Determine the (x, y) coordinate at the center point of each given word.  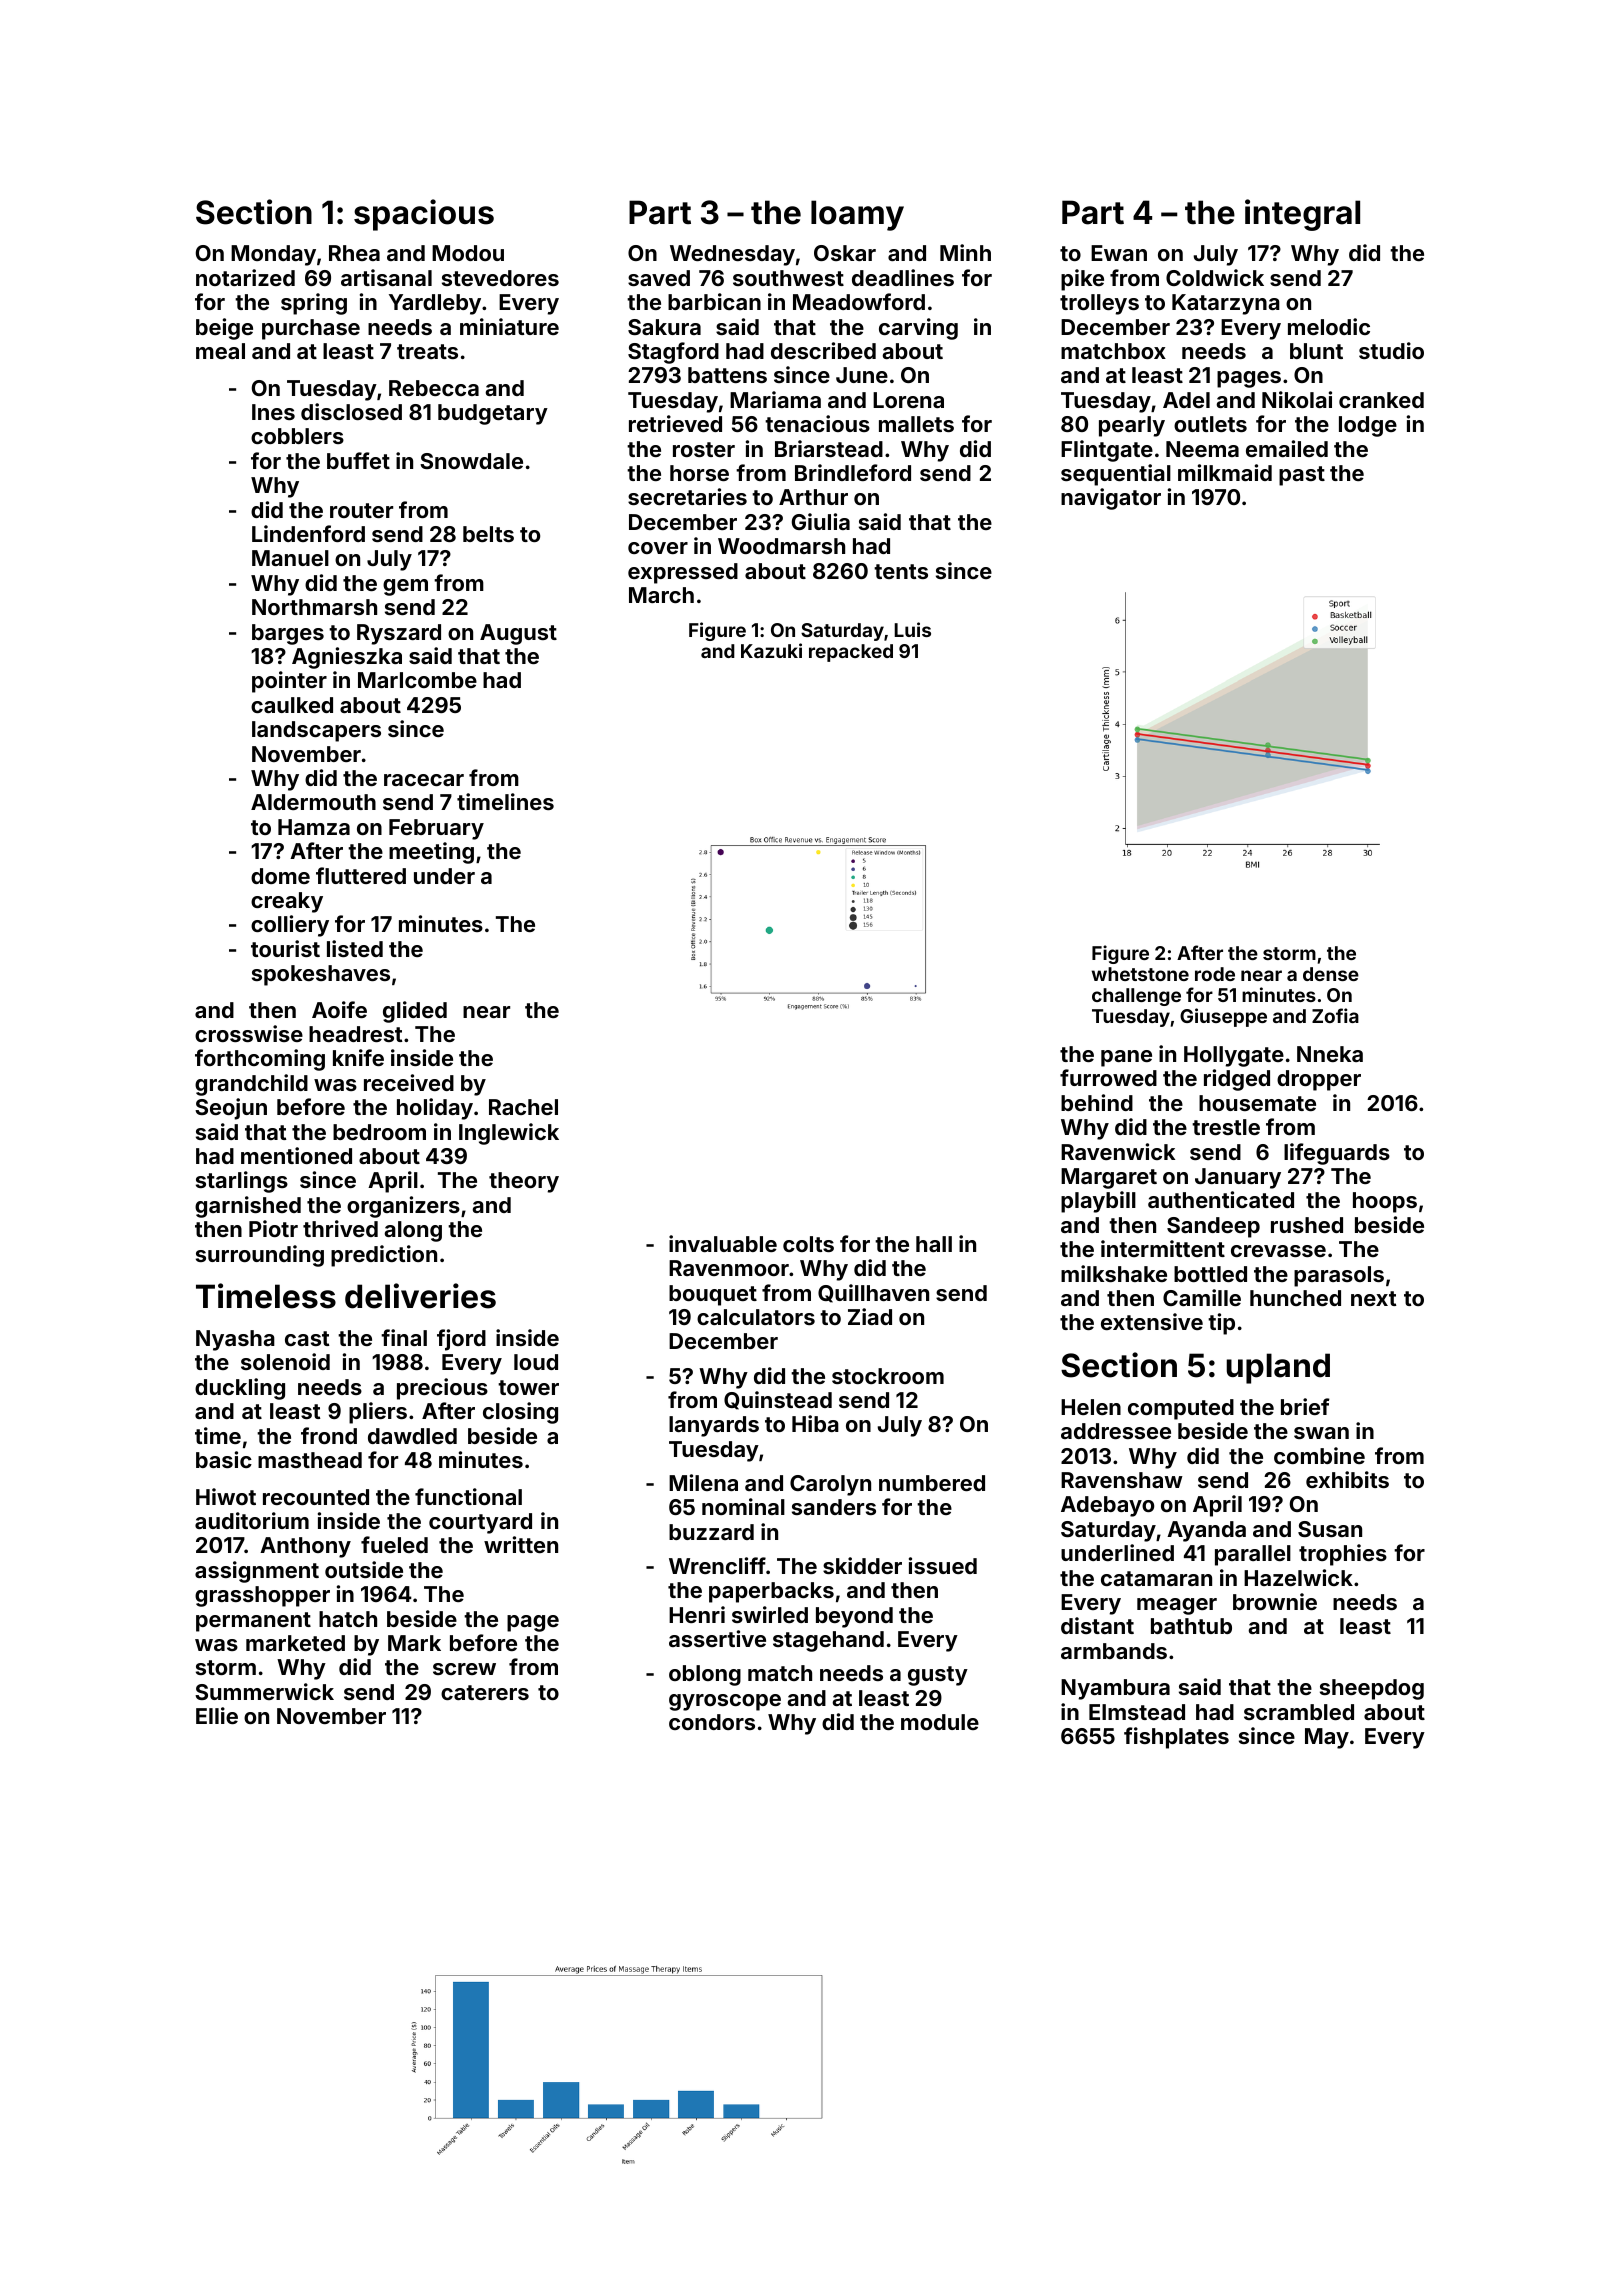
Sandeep (1213, 1227)
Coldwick (1215, 277)
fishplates (1176, 1738)
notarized (245, 277)
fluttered (361, 875)
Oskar (845, 253)
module (940, 1722)
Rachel (523, 1107)
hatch (348, 1619)
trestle (1226, 1127)
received (409, 1082)
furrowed (1108, 1077)
